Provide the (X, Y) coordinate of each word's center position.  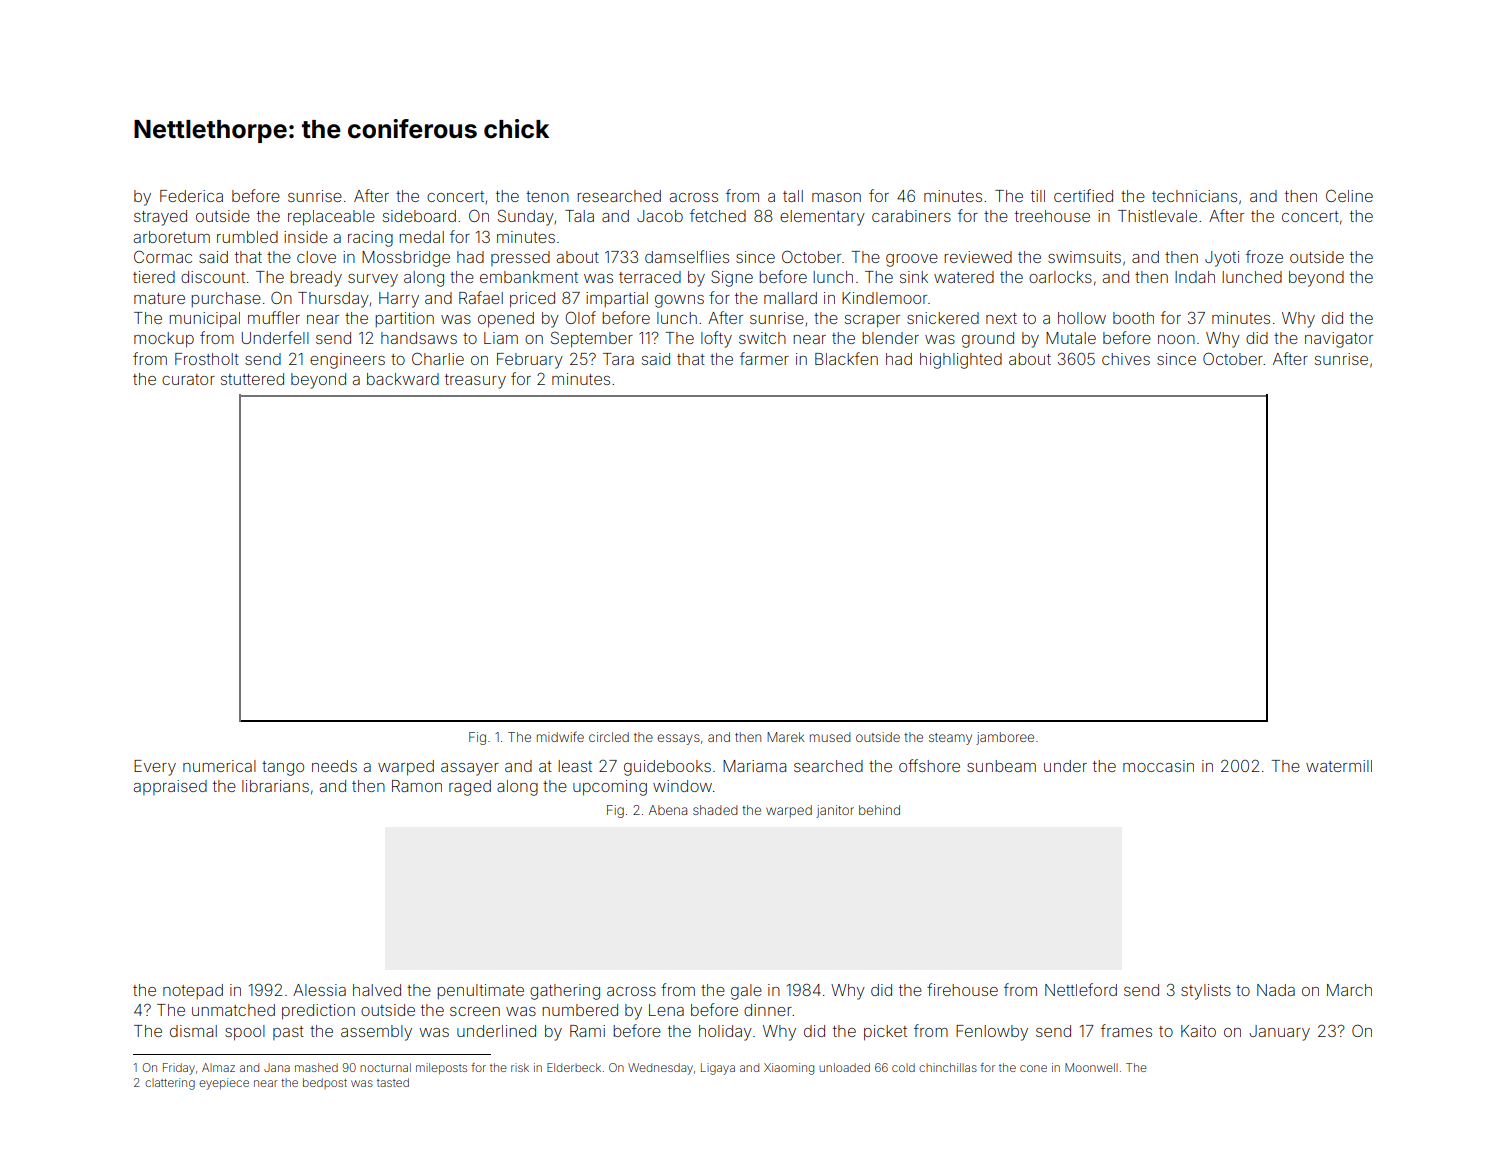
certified (1083, 195)
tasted (393, 1082)
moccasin (1158, 766)
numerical (219, 766)
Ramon (417, 786)
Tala (579, 216)
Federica (191, 196)
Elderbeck (574, 1067)
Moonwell (1091, 1067)
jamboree (1005, 738)
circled (609, 737)
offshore (929, 765)
